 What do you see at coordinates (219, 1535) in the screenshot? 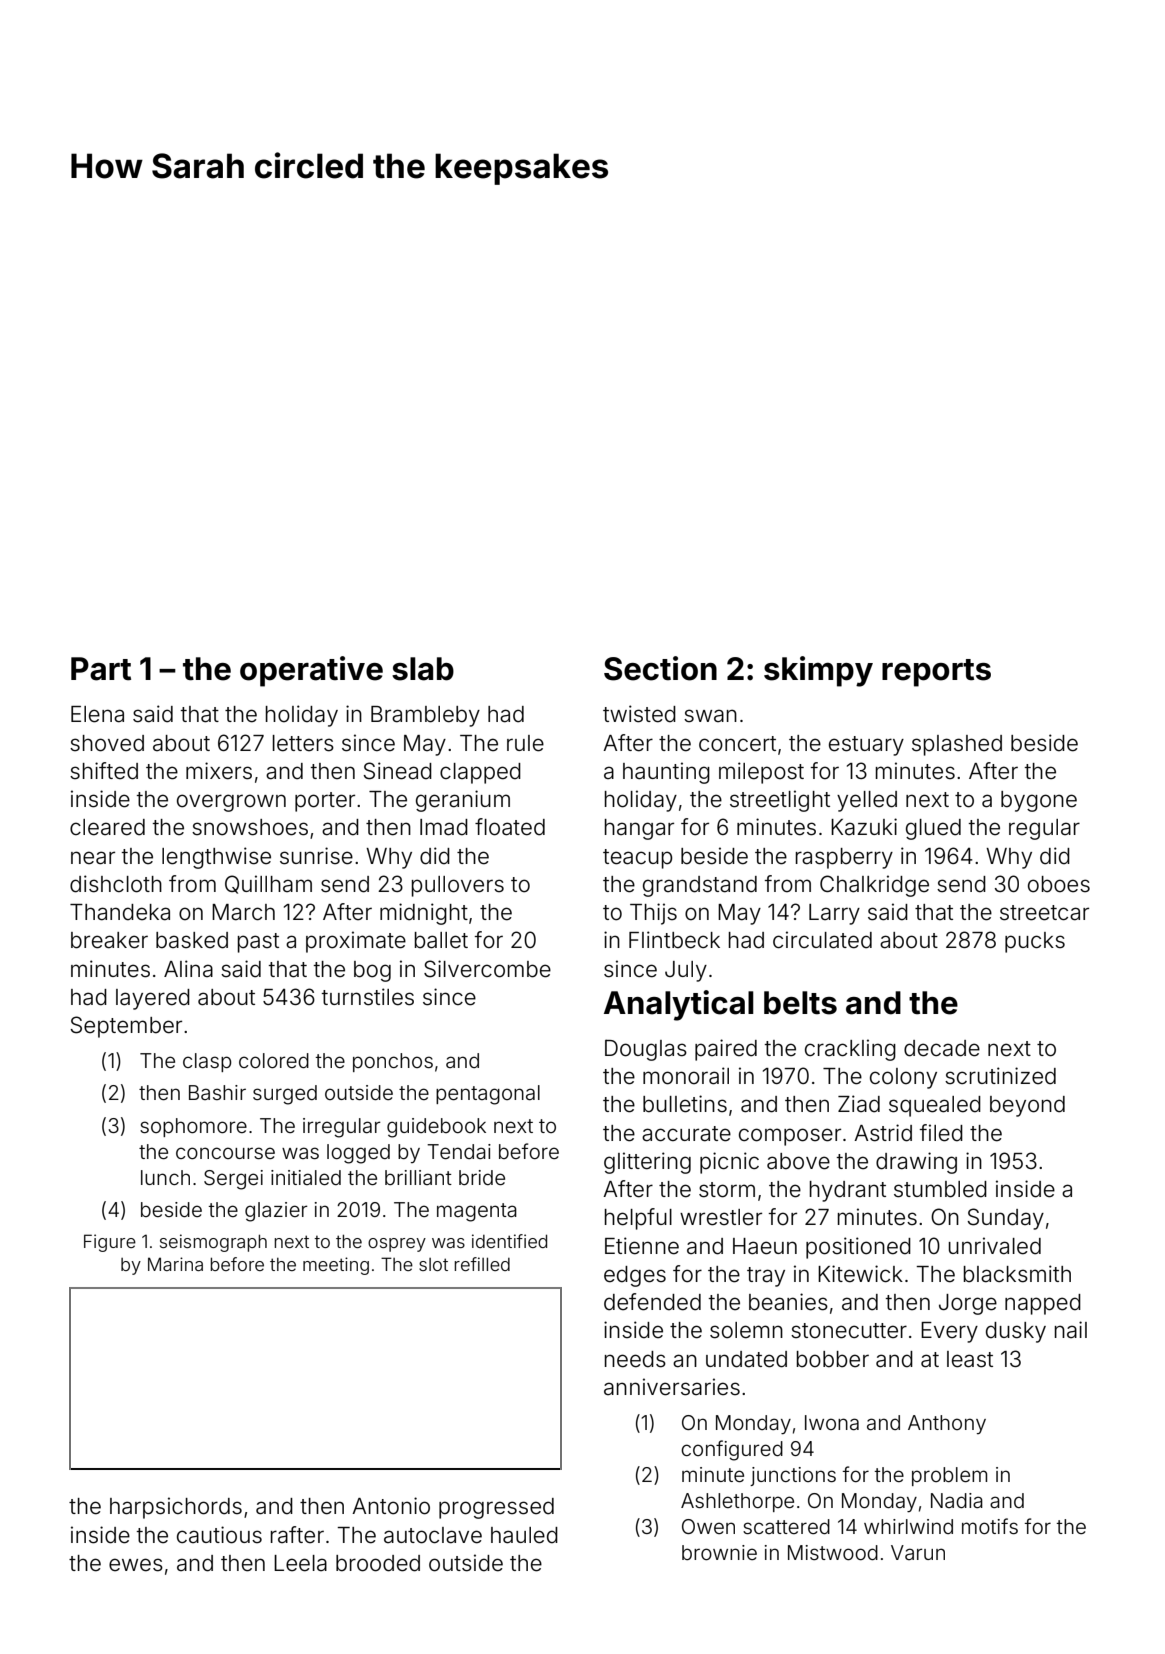
I see `cautious` at bounding box center [219, 1535].
